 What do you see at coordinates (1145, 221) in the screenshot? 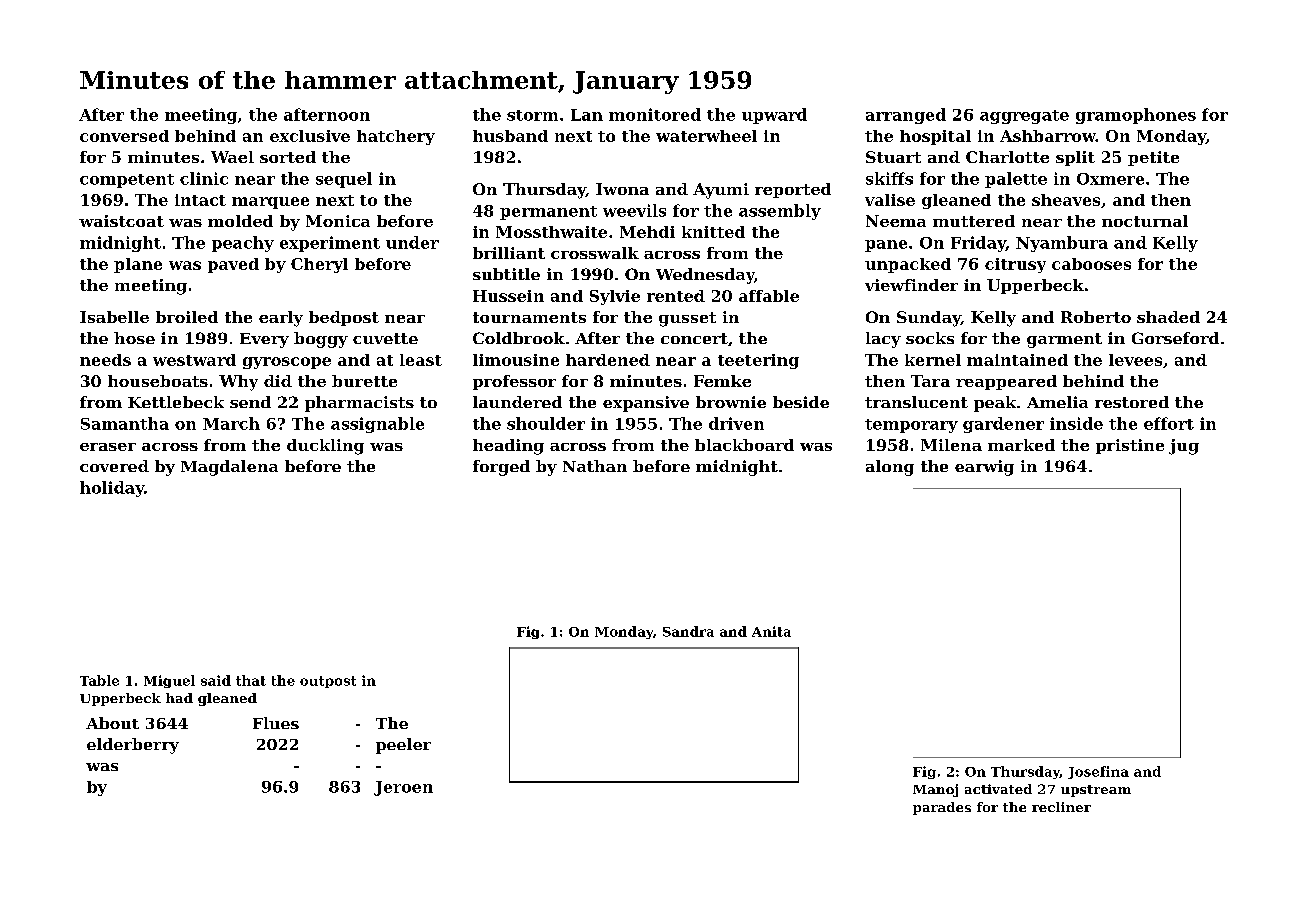
I see `nocturnal` at bounding box center [1145, 221].
